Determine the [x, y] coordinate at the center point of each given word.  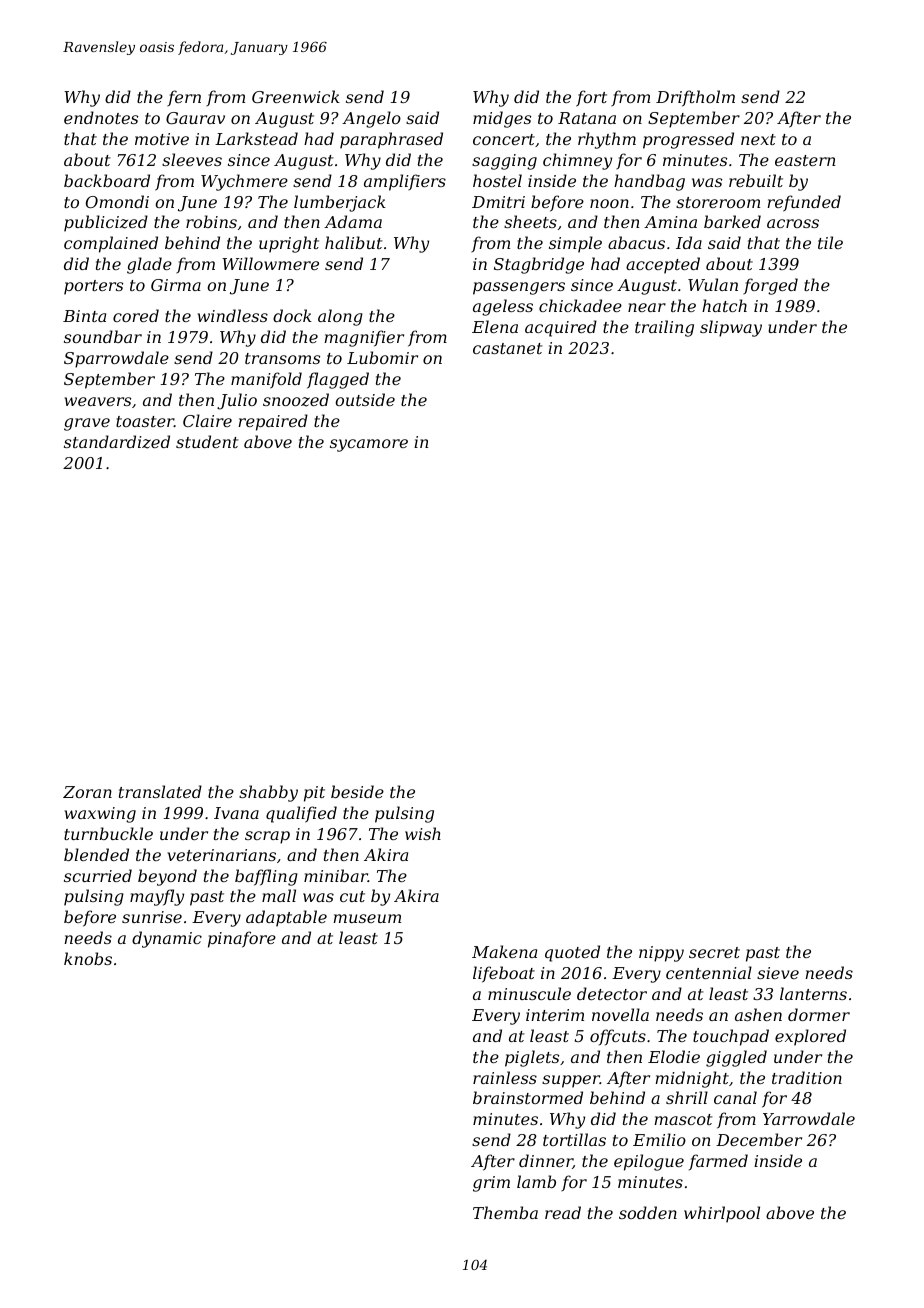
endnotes [101, 117]
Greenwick [296, 96]
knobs [88, 958]
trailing [664, 328]
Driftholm [695, 98]
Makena [504, 951]
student [207, 441]
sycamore [369, 445]
